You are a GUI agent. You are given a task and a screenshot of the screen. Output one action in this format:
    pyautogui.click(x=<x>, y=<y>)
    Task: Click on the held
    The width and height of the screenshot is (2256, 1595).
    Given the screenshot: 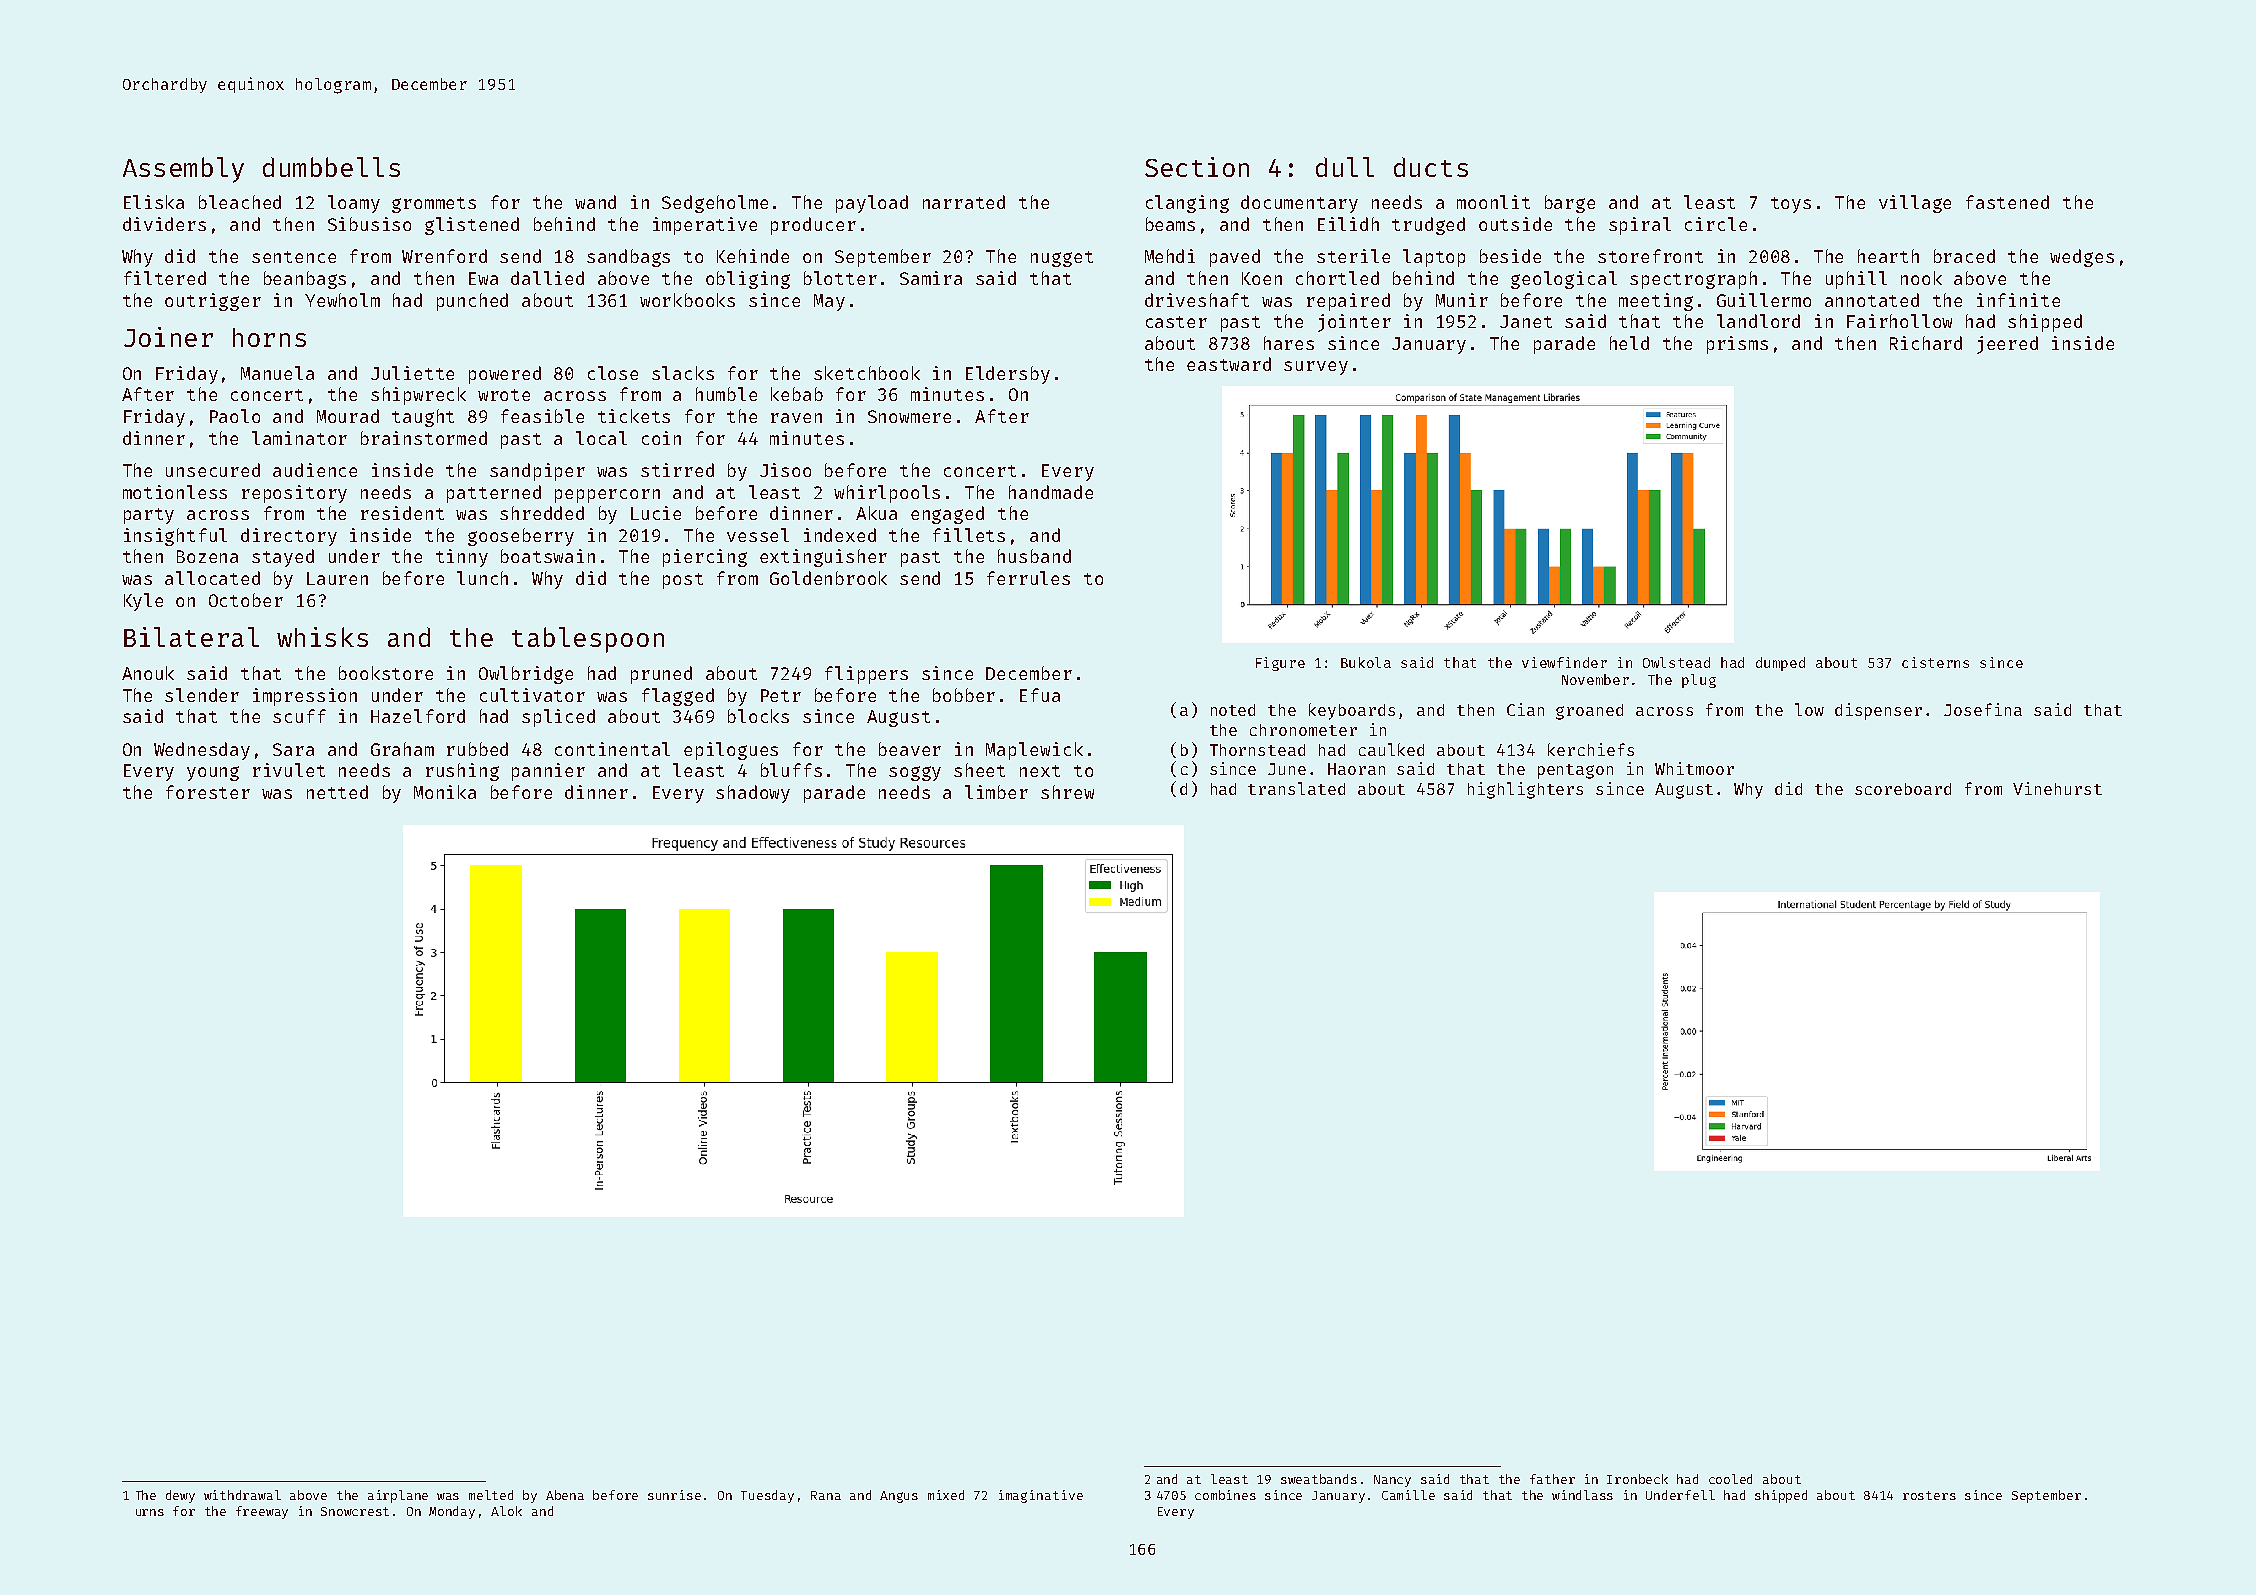 What is the action you would take?
    pyautogui.click(x=1629, y=343)
